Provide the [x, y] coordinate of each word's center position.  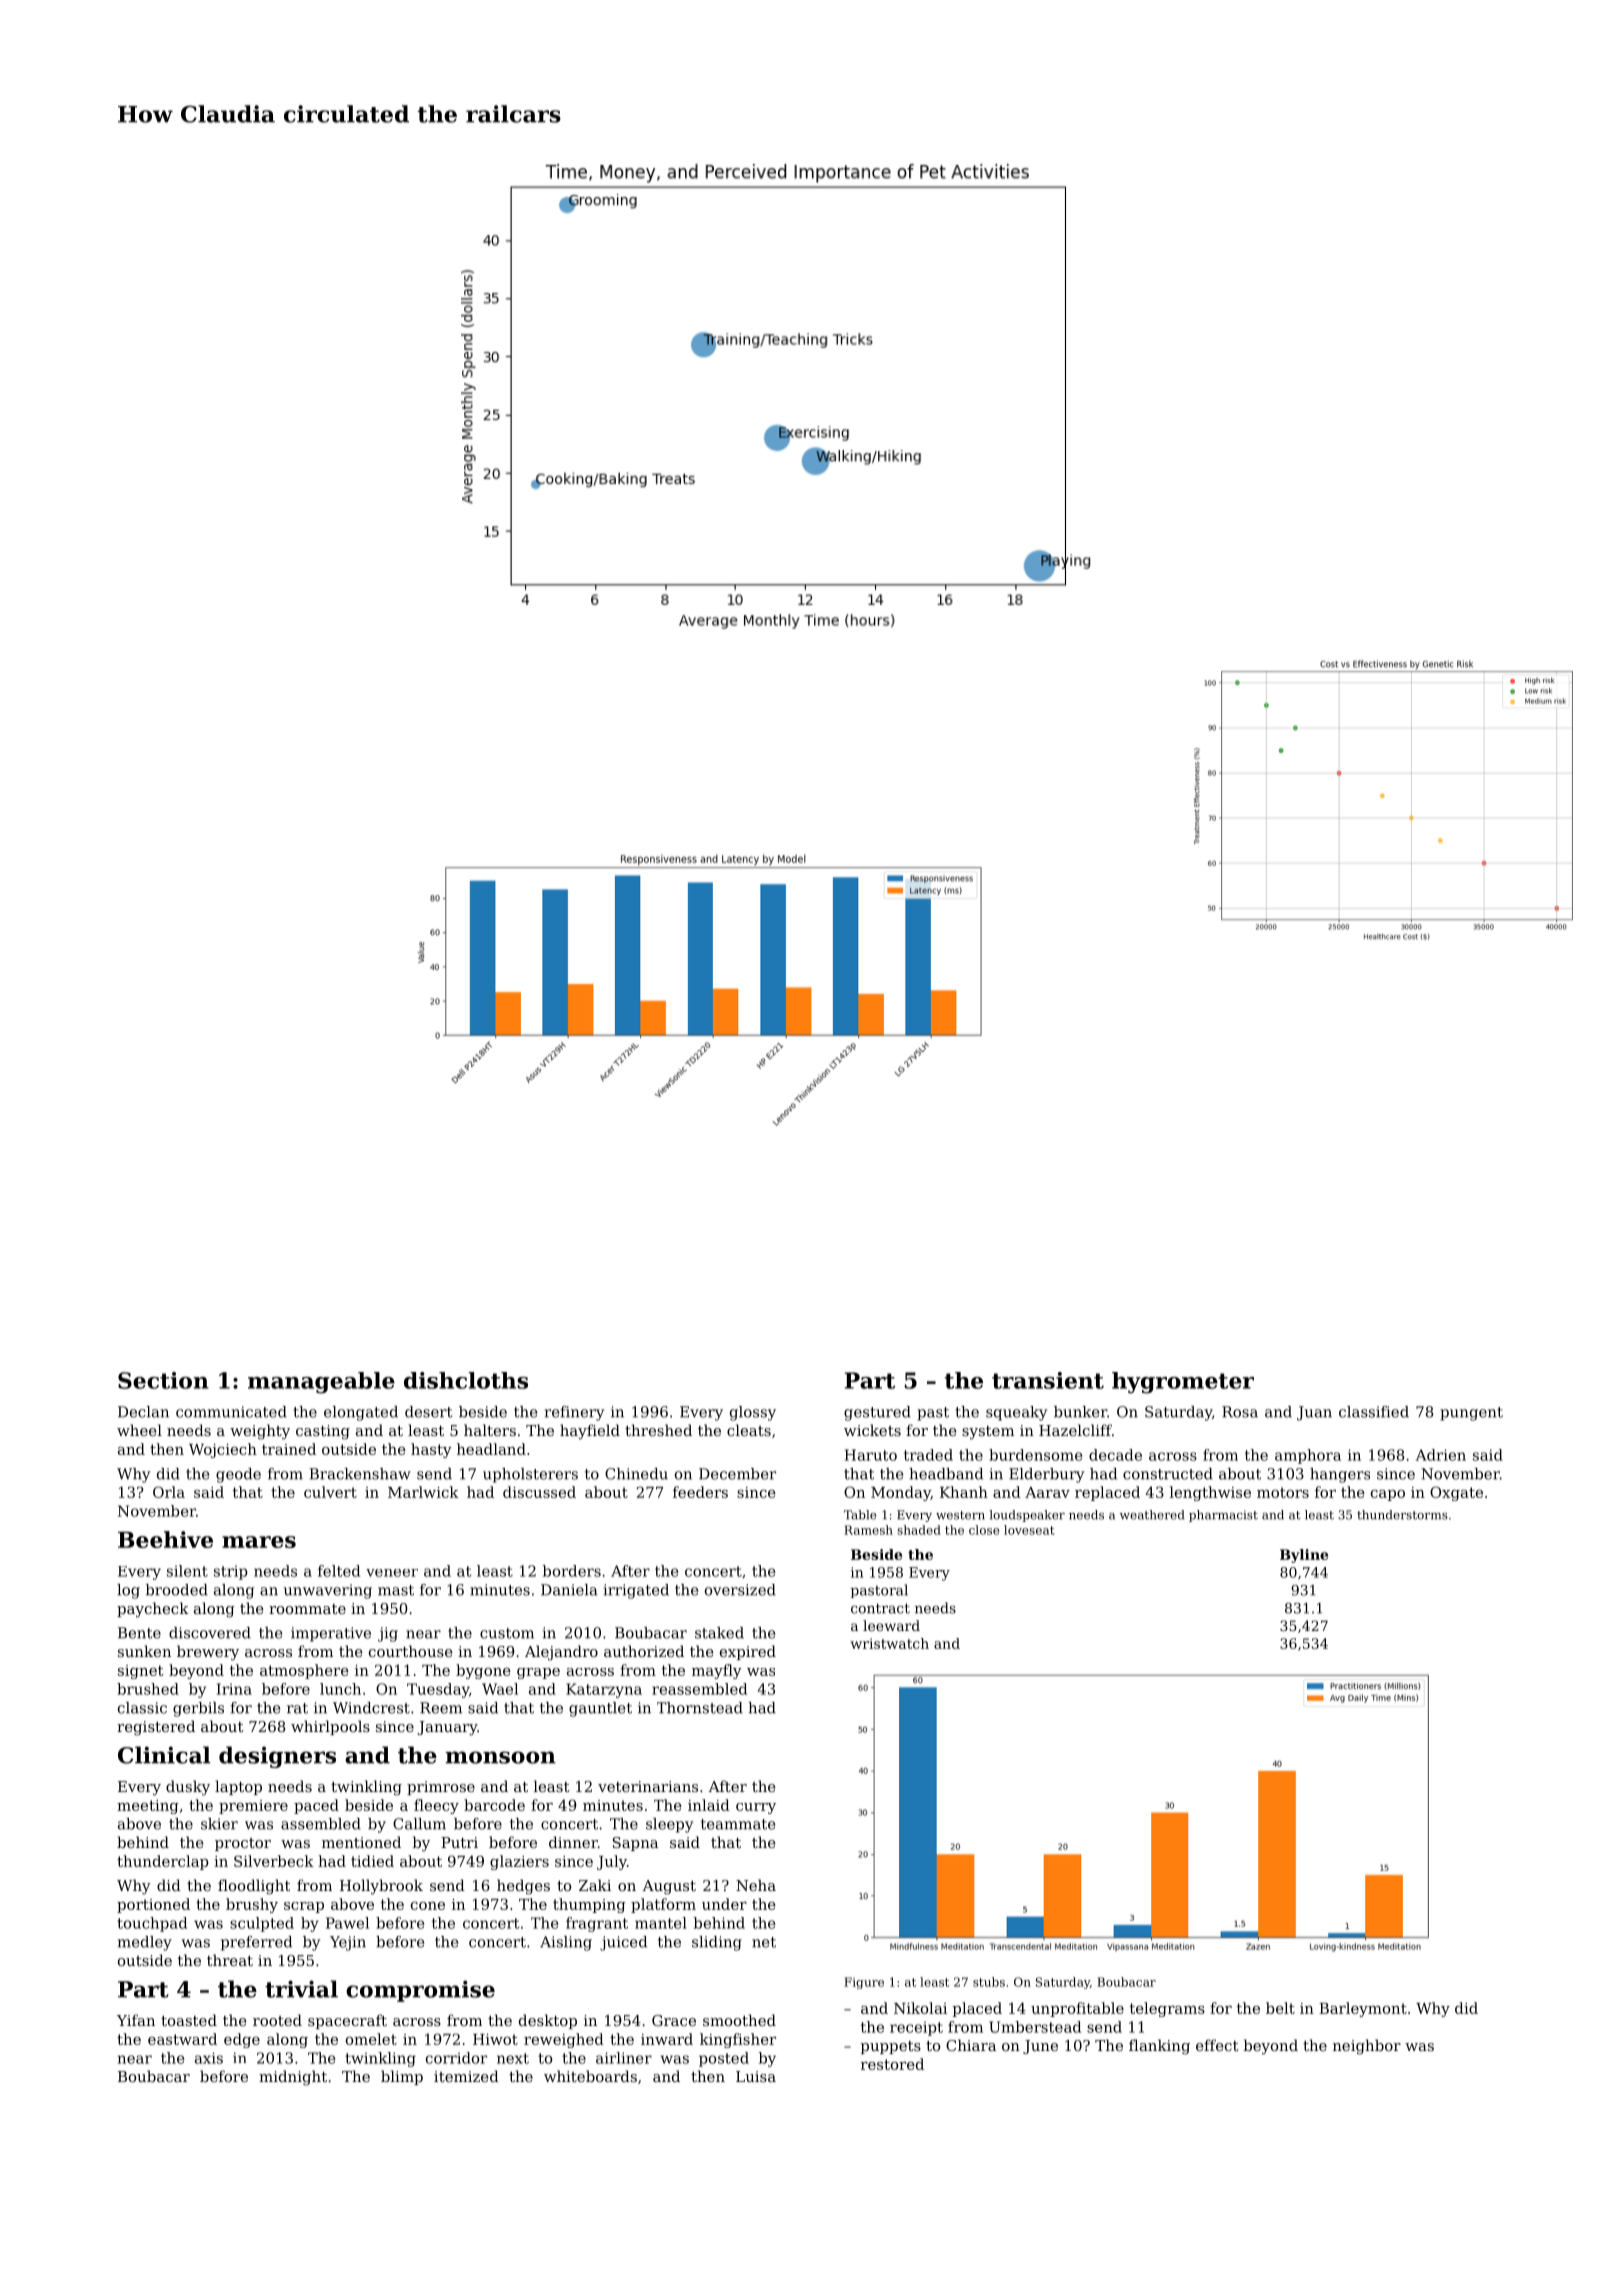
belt [1280, 2008]
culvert [330, 1492]
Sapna [635, 1844]
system [988, 1433]
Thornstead [700, 1708]
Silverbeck [274, 1861]
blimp [402, 2077]
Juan [1314, 1413]
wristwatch [889, 1643]
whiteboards [590, 2076]
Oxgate [1456, 1493]
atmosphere [304, 1671]
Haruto [871, 1455]
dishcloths [466, 1380]
